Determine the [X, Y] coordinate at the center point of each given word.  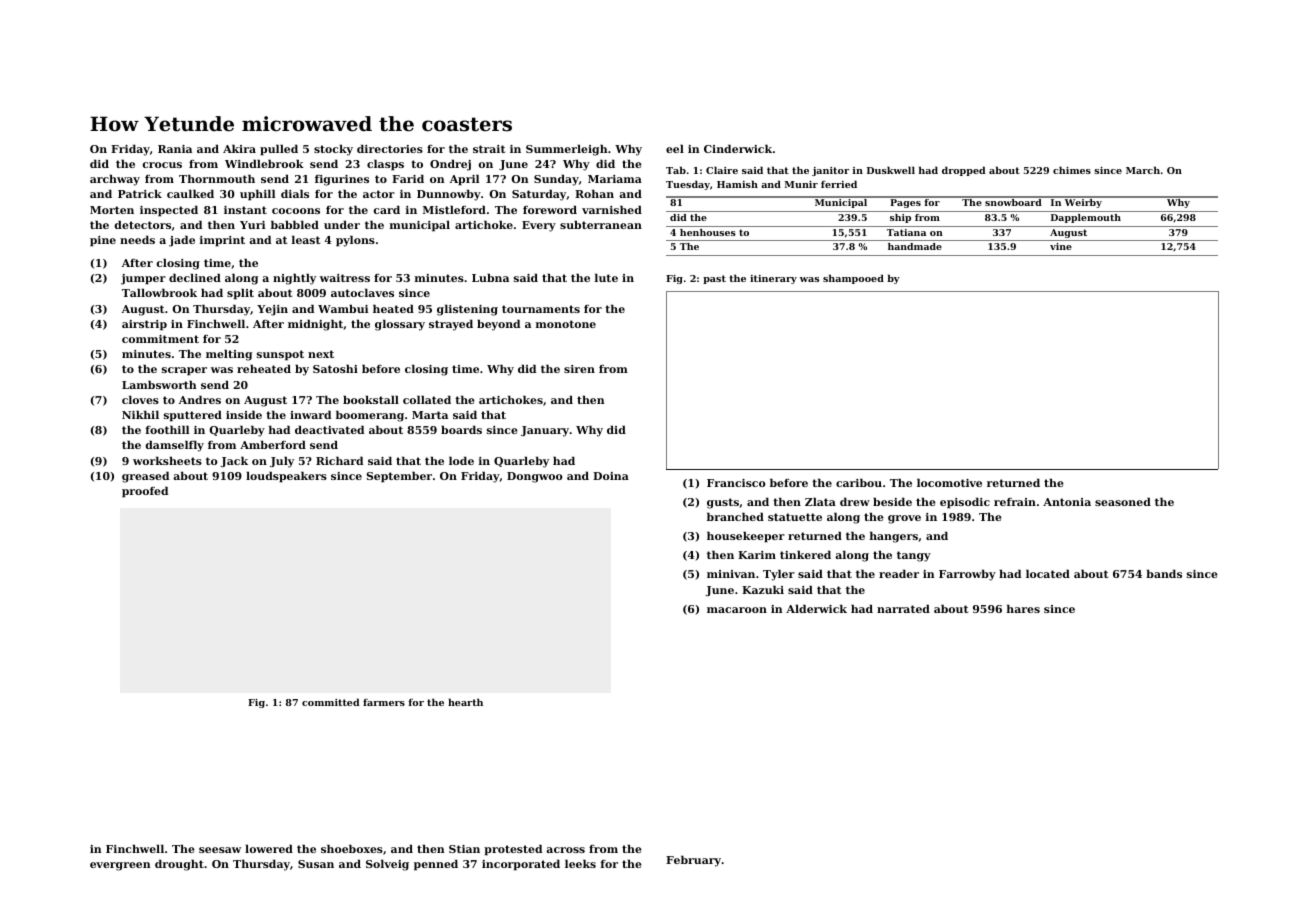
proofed [145, 492]
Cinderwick [738, 148]
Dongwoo [534, 477]
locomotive [949, 482]
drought [179, 865]
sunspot [280, 355]
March [1143, 170]
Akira [239, 148]
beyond [498, 325]
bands [1164, 573]
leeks [580, 863]
